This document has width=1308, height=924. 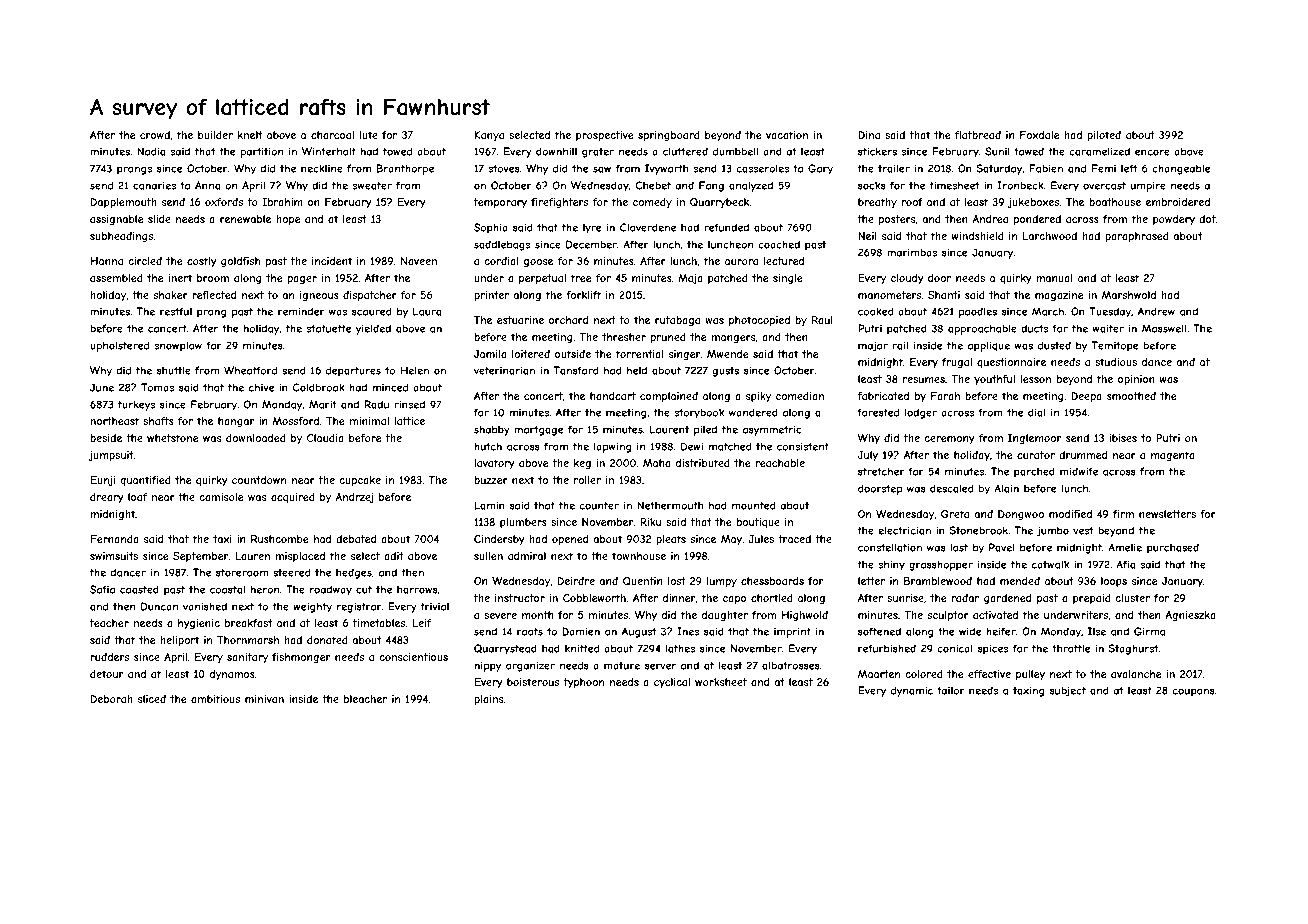 I want to click on changeable, so click(x=1181, y=169).
